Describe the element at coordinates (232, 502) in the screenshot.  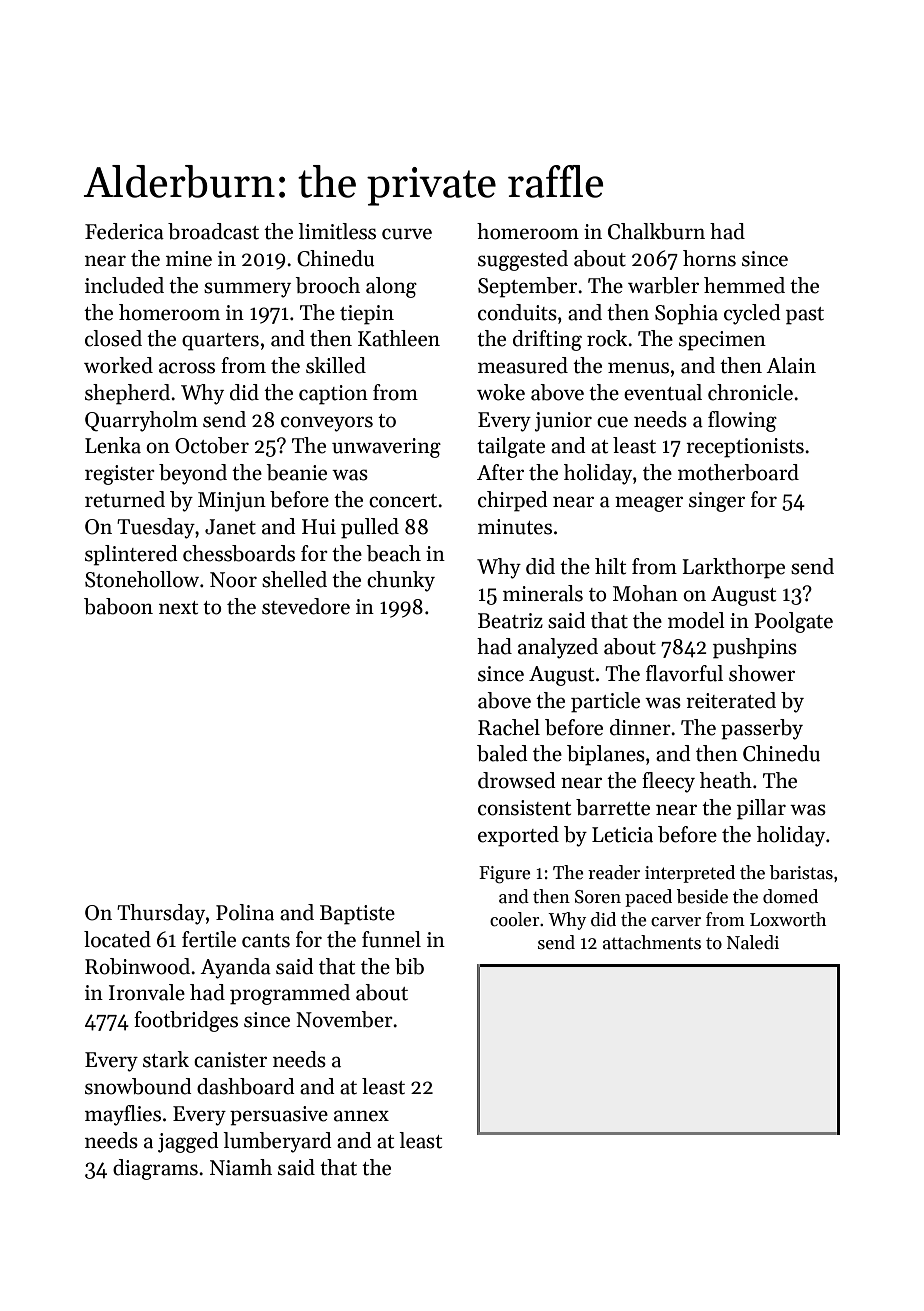
I see `Minjun` at that location.
